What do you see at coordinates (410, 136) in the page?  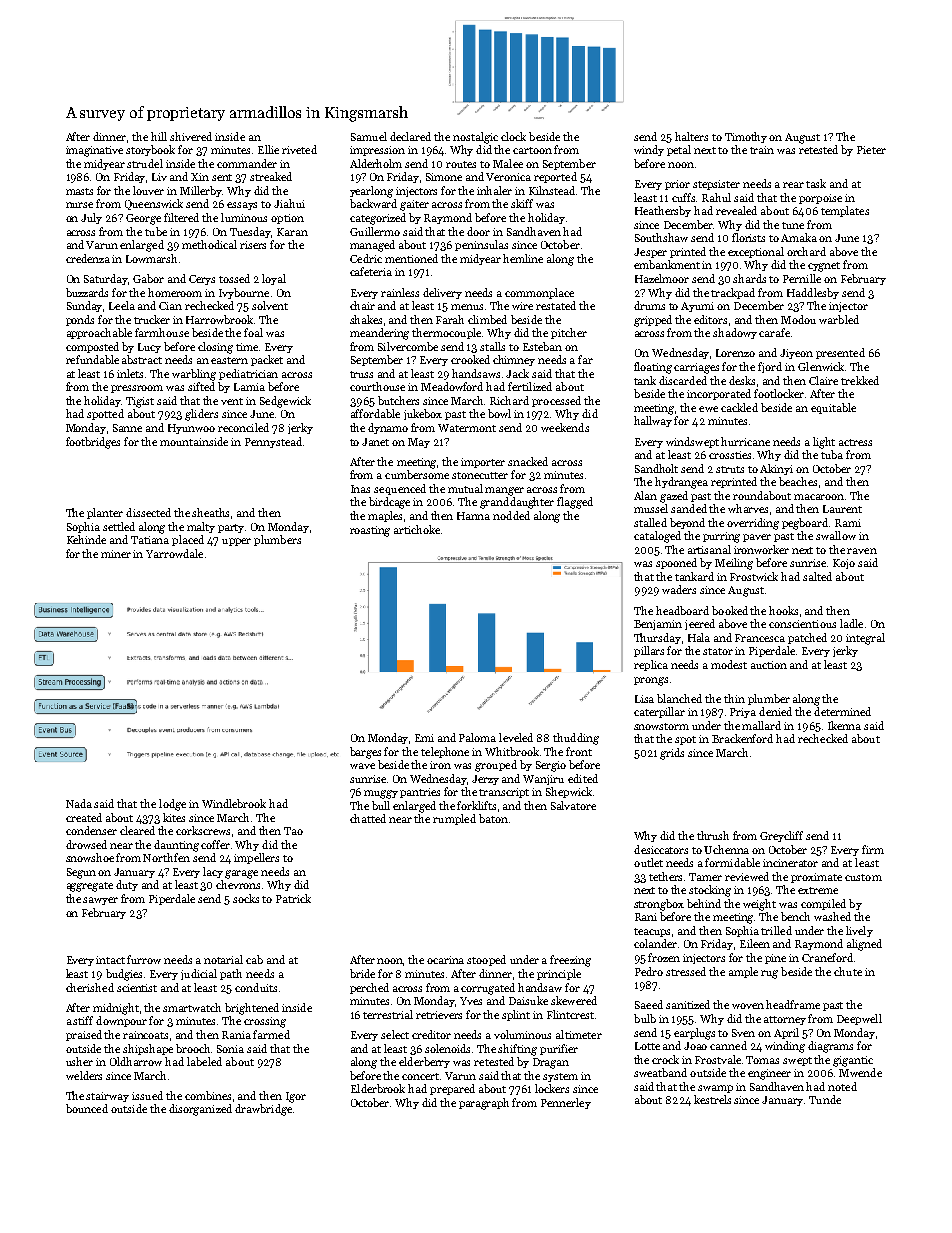 I see `declared` at bounding box center [410, 136].
